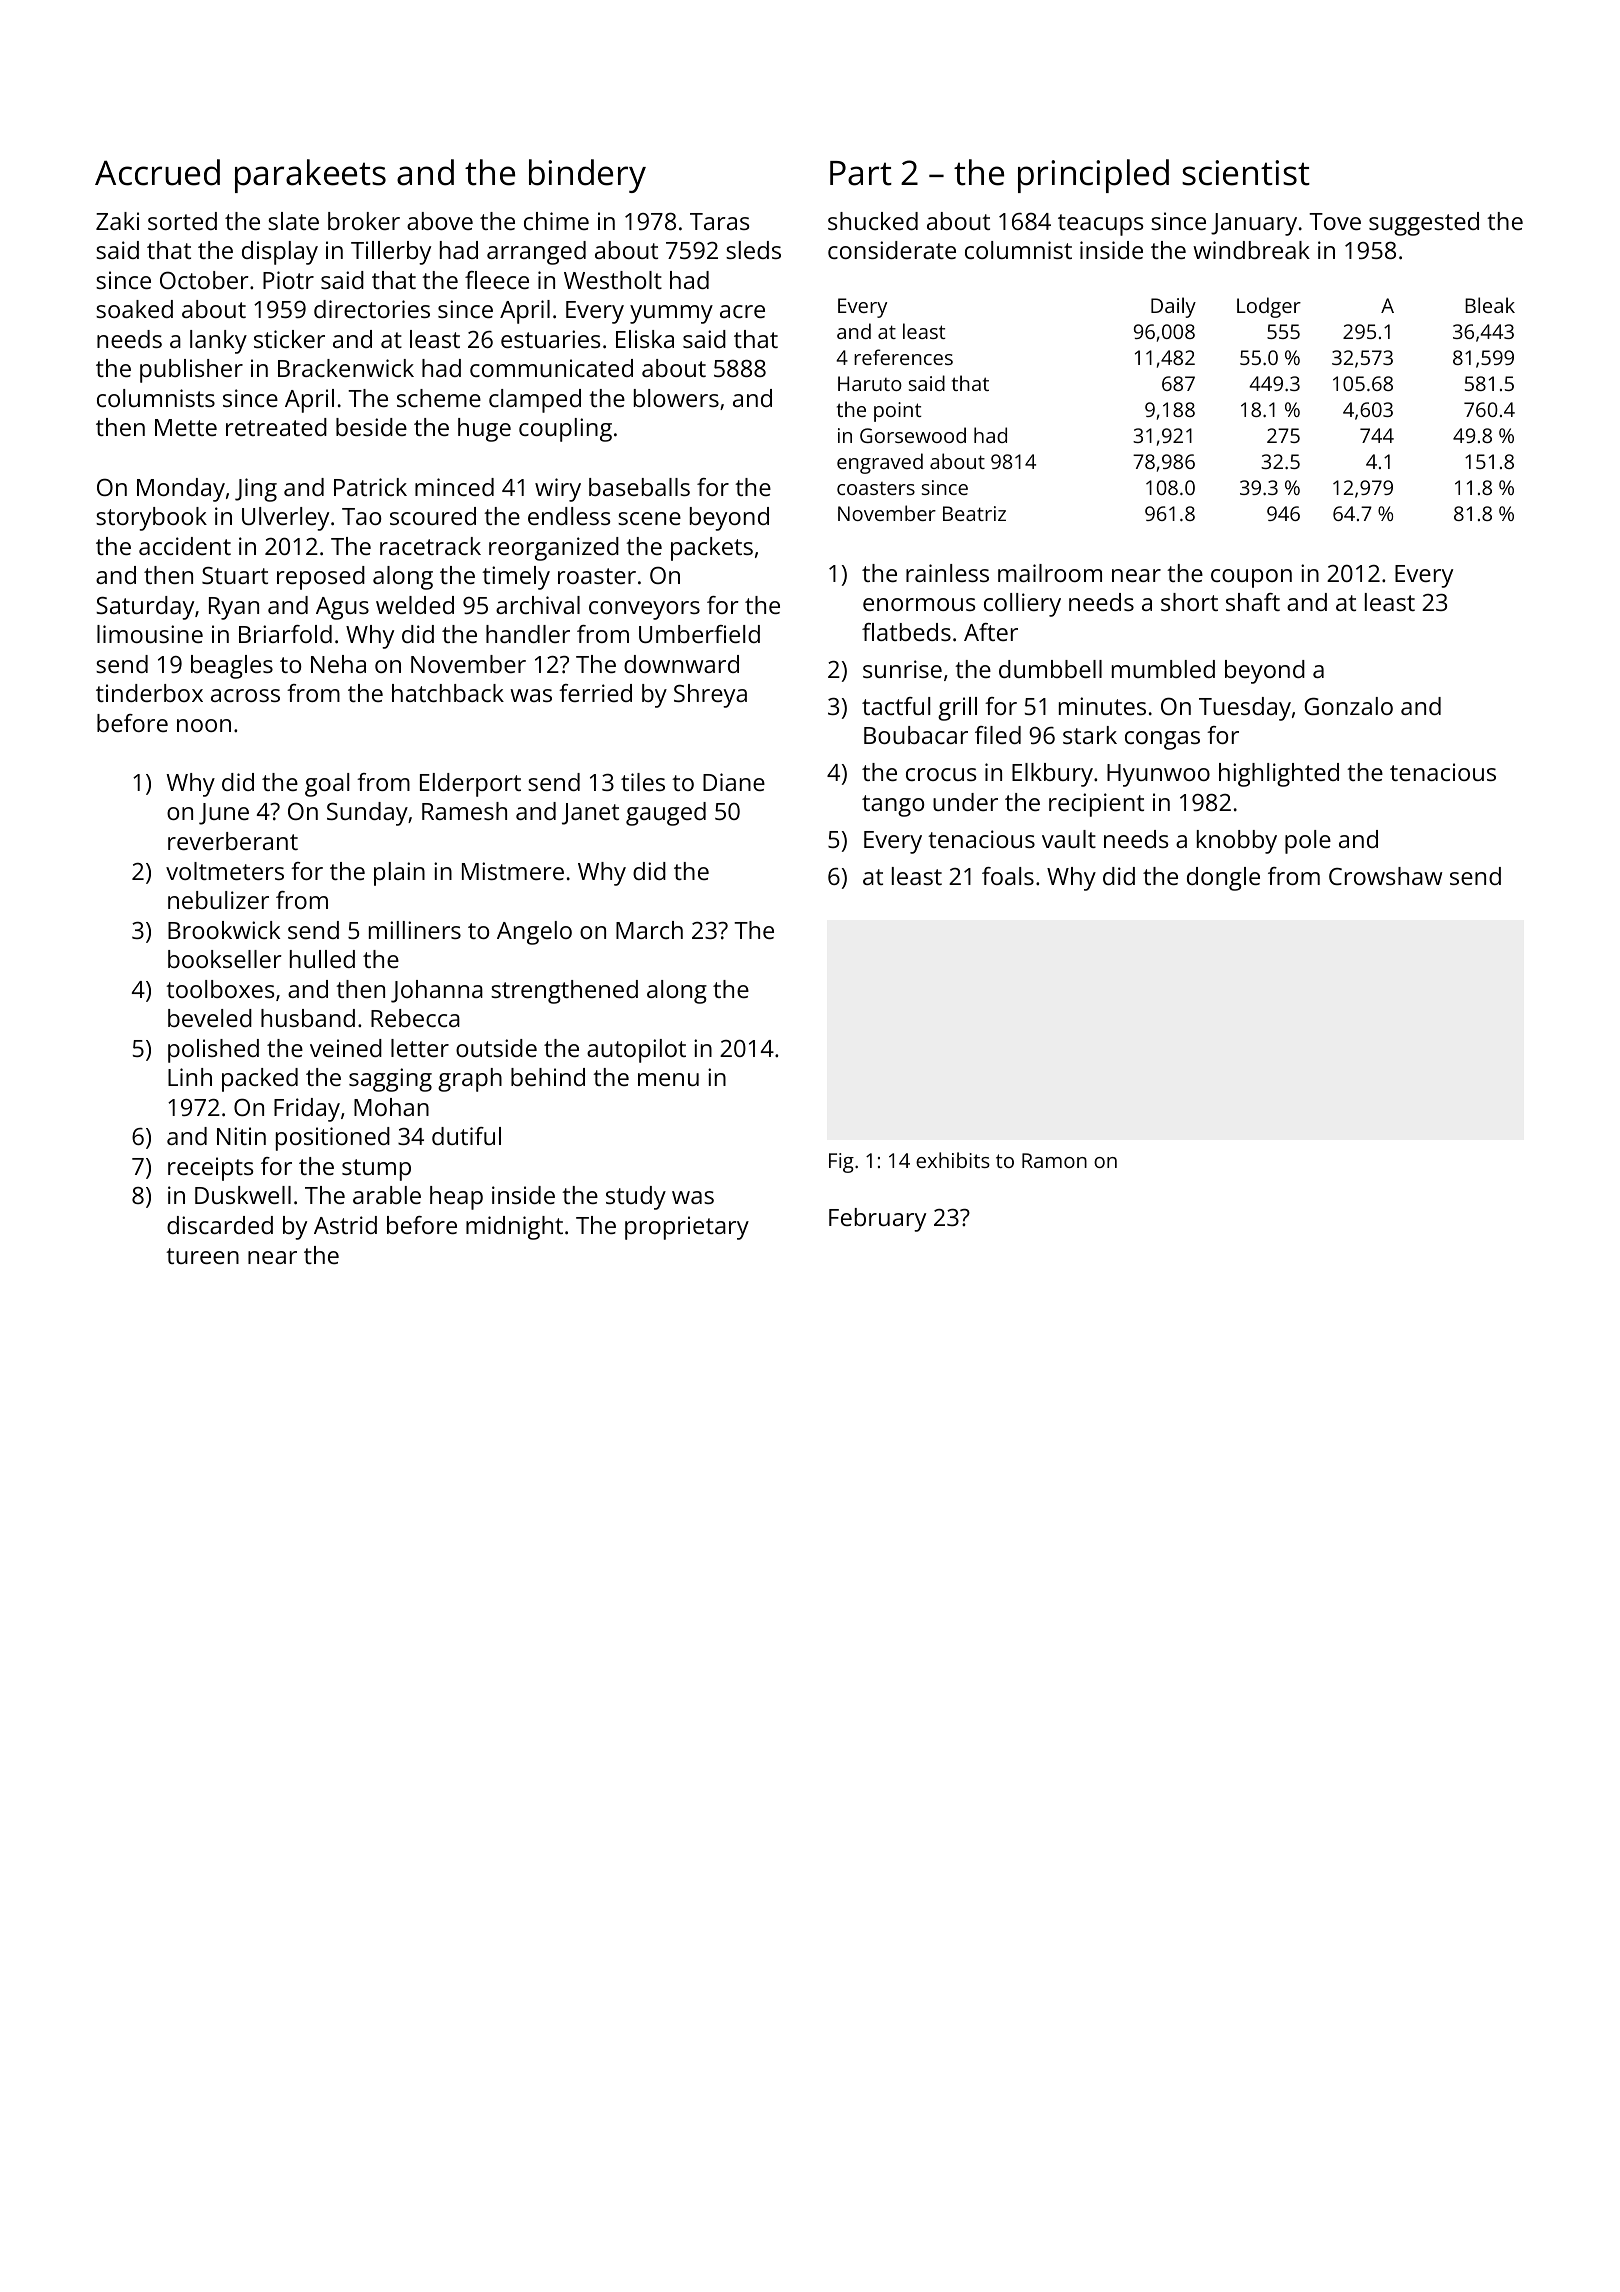 The height and width of the image is (2292, 1620). I want to click on Beatriz, so click(974, 513).
